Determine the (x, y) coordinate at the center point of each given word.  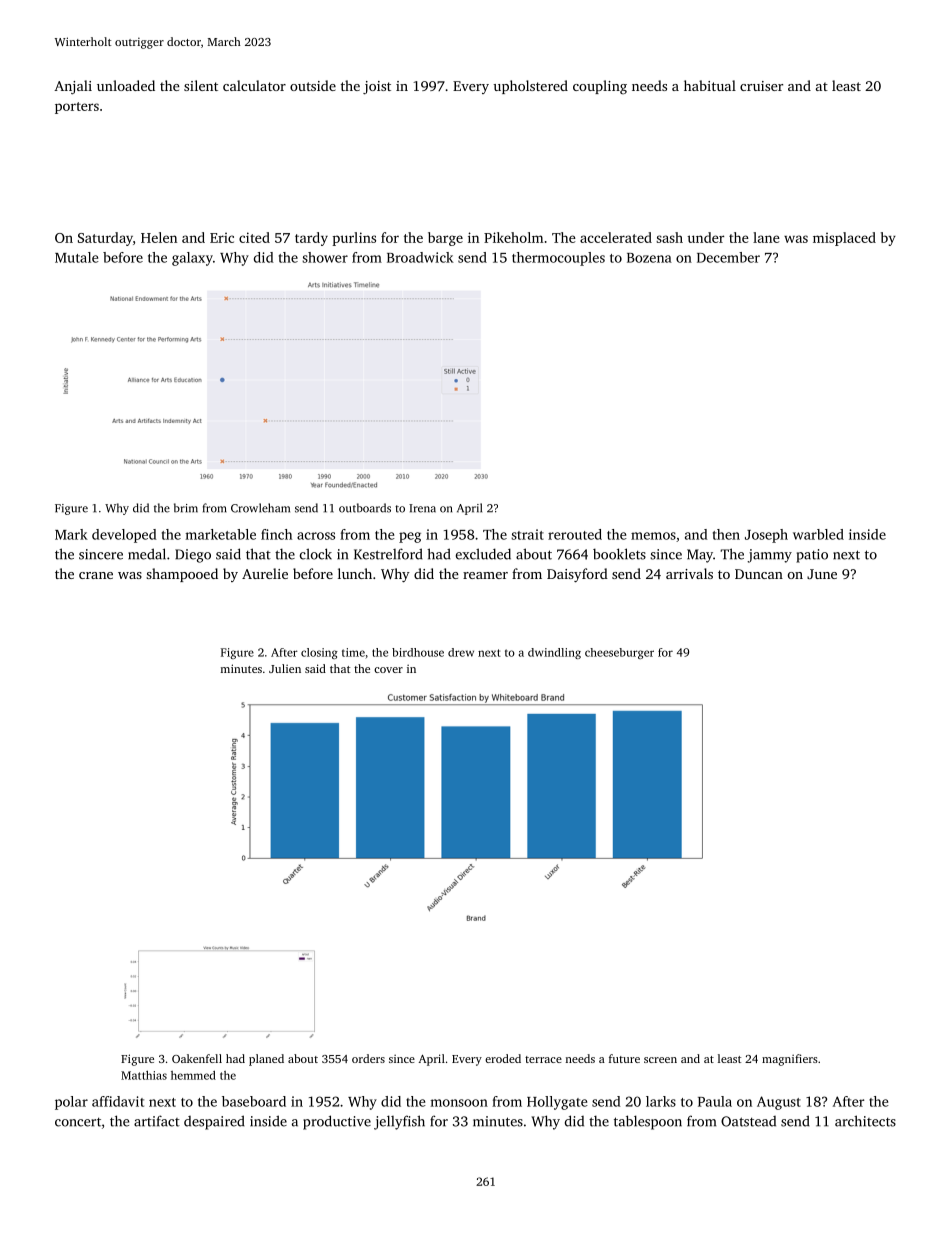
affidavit (118, 1101)
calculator (254, 85)
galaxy (192, 259)
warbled (818, 534)
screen (660, 1060)
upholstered (530, 87)
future (624, 1058)
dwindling (554, 653)
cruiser (761, 86)
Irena (422, 508)
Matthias (144, 1075)
